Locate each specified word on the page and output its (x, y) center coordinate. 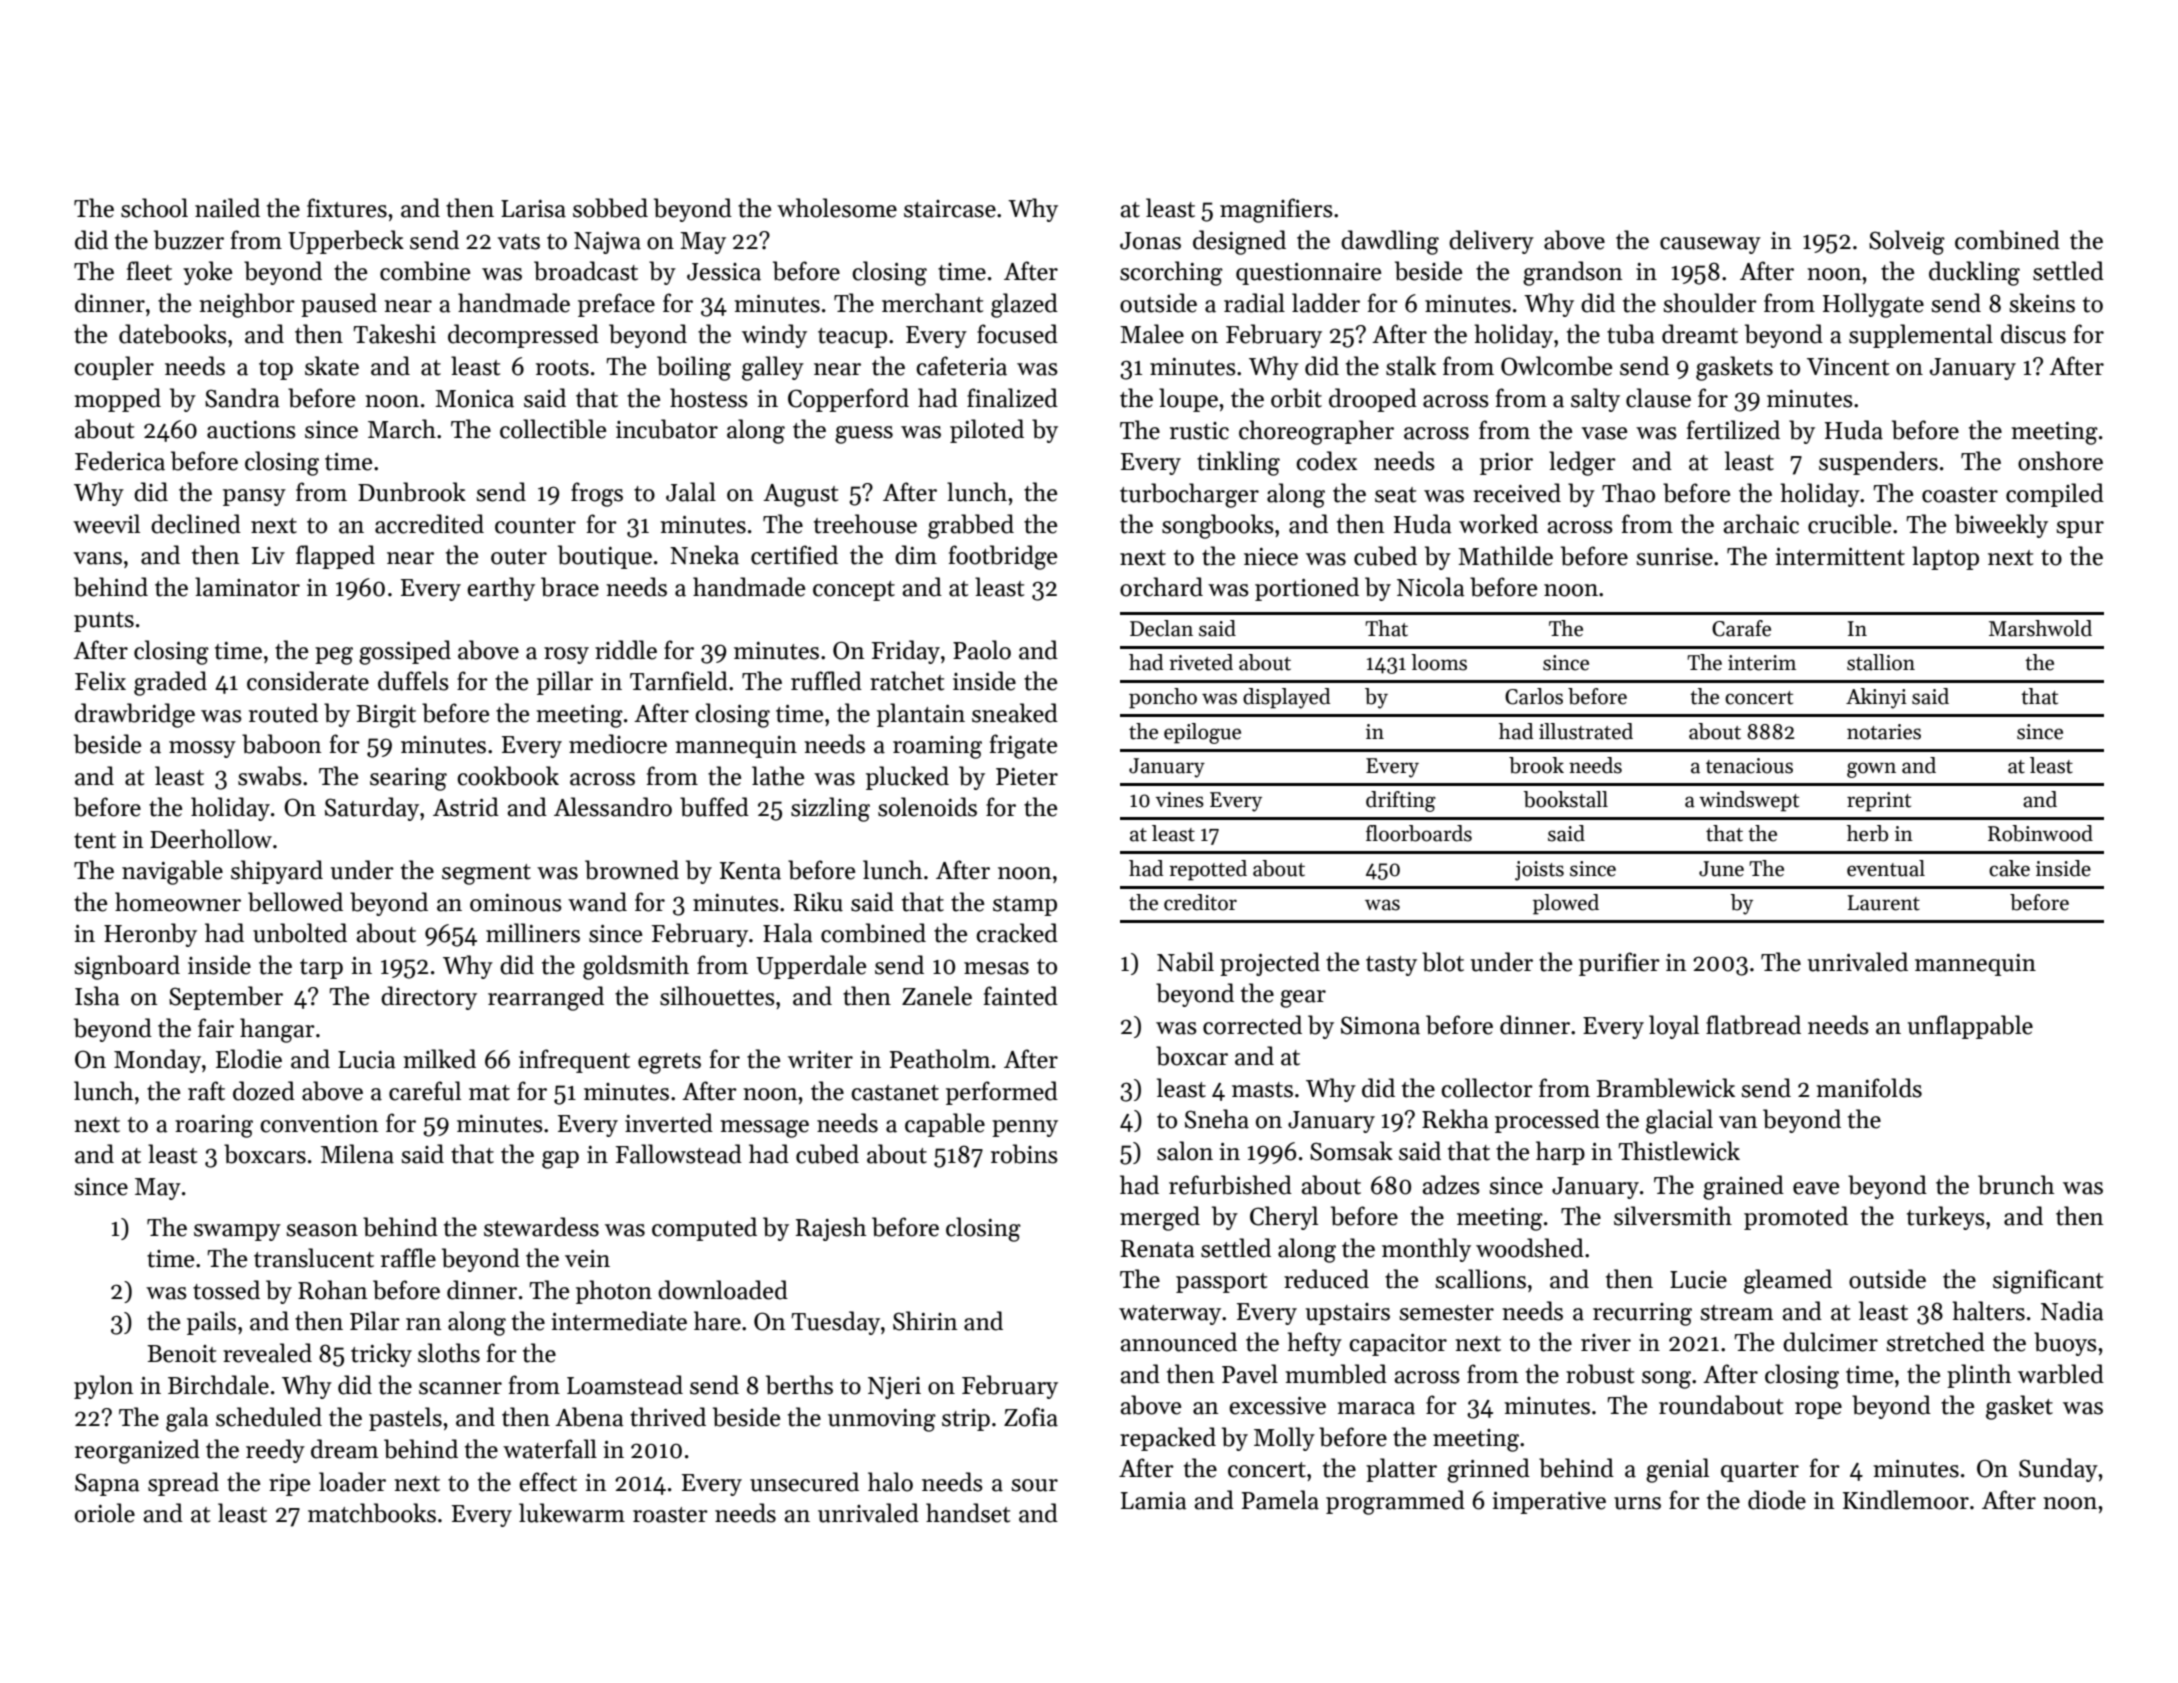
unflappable (1970, 1027)
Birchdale (218, 1385)
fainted (1021, 996)
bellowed (295, 902)
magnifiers (1276, 210)
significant (2048, 1281)
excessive (1277, 1406)
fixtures (347, 208)
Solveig (1907, 242)
